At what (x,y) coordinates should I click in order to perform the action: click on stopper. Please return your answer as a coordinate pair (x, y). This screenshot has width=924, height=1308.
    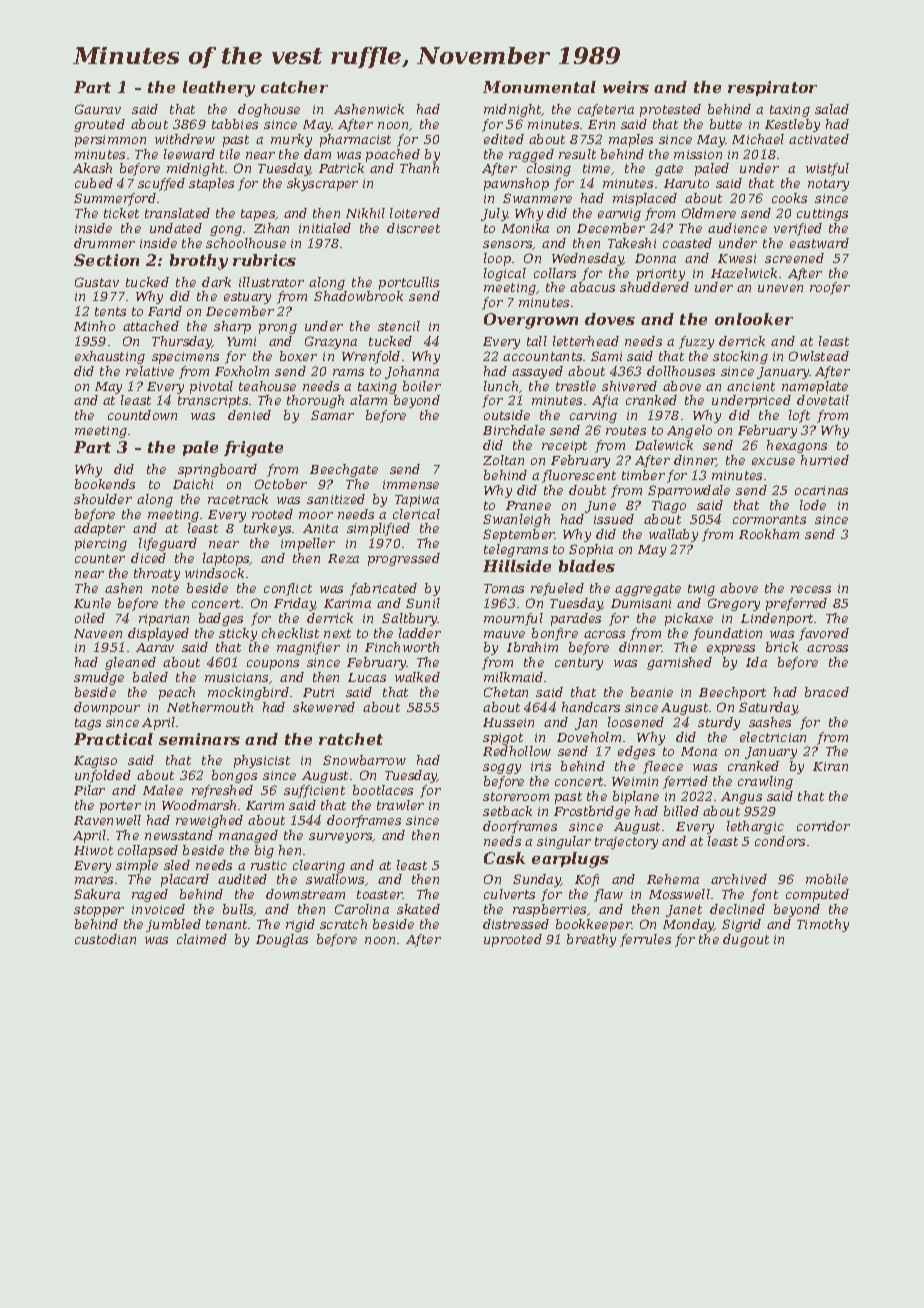
    Looking at the image, I should click on (99, 911).
